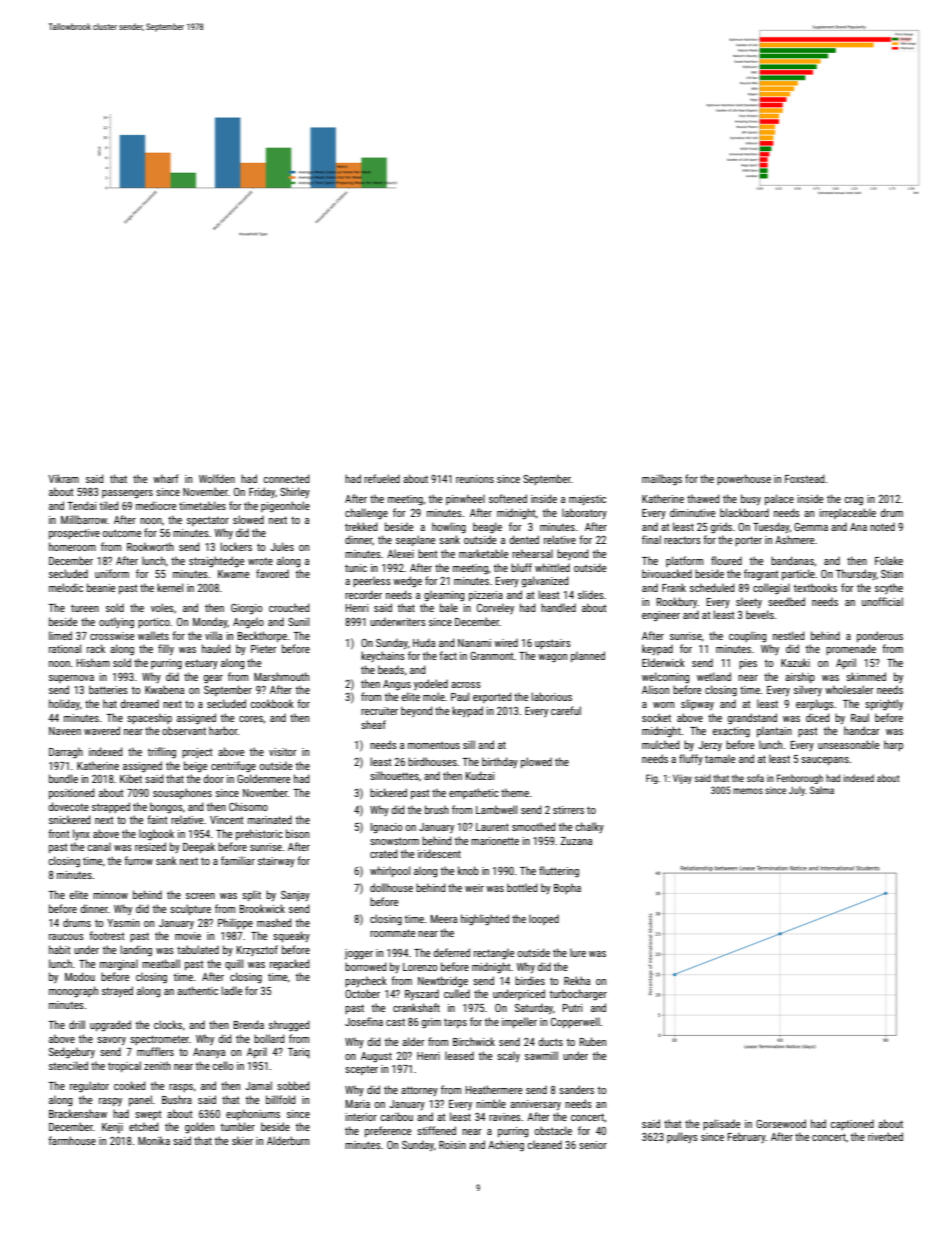 This image has height=1233, width=952. I want to click on hauled, so click(216, 648).
